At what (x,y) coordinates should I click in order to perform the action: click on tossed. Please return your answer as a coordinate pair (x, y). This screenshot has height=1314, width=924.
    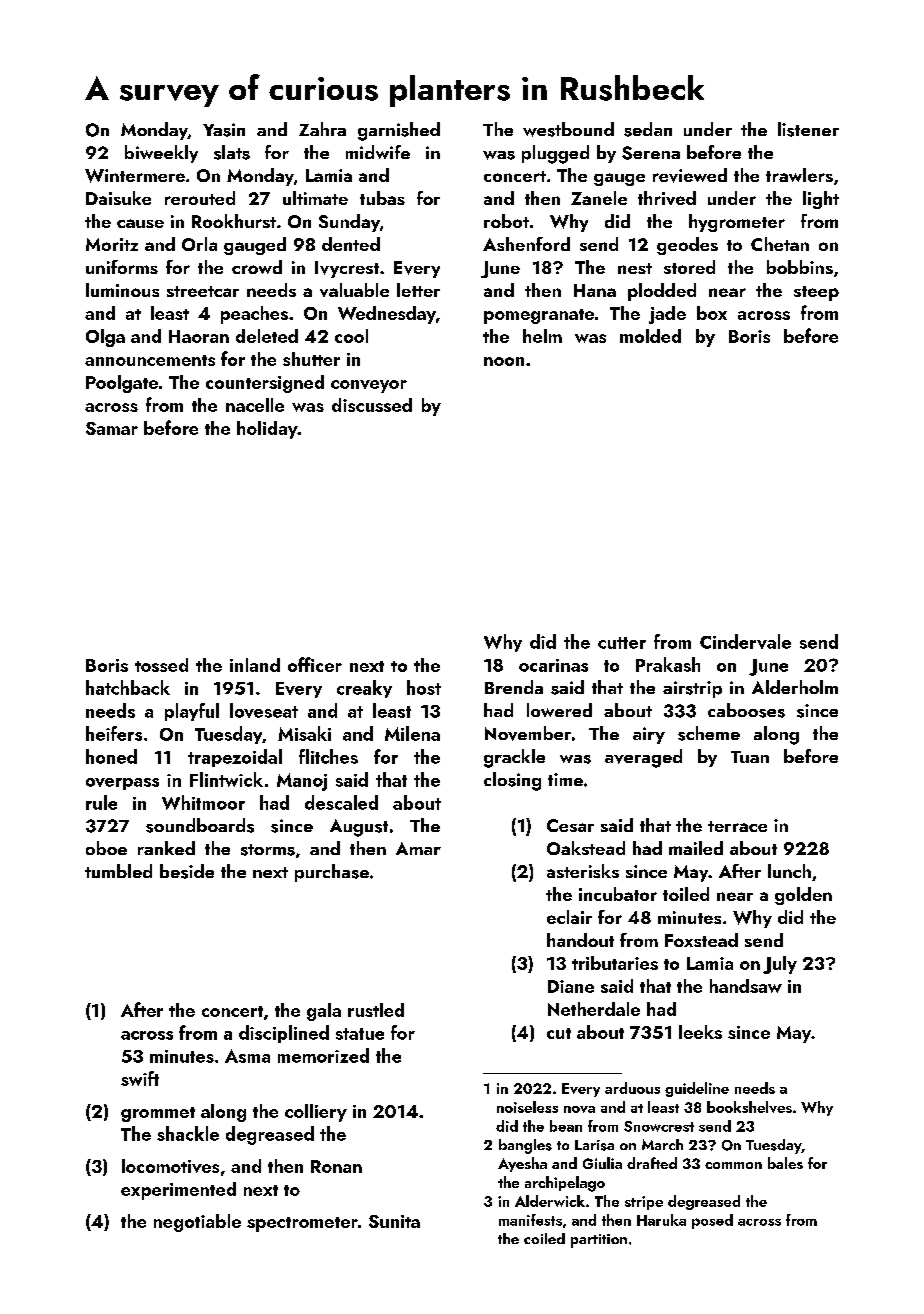
    Looking at the image, I should click on (161, 665).
